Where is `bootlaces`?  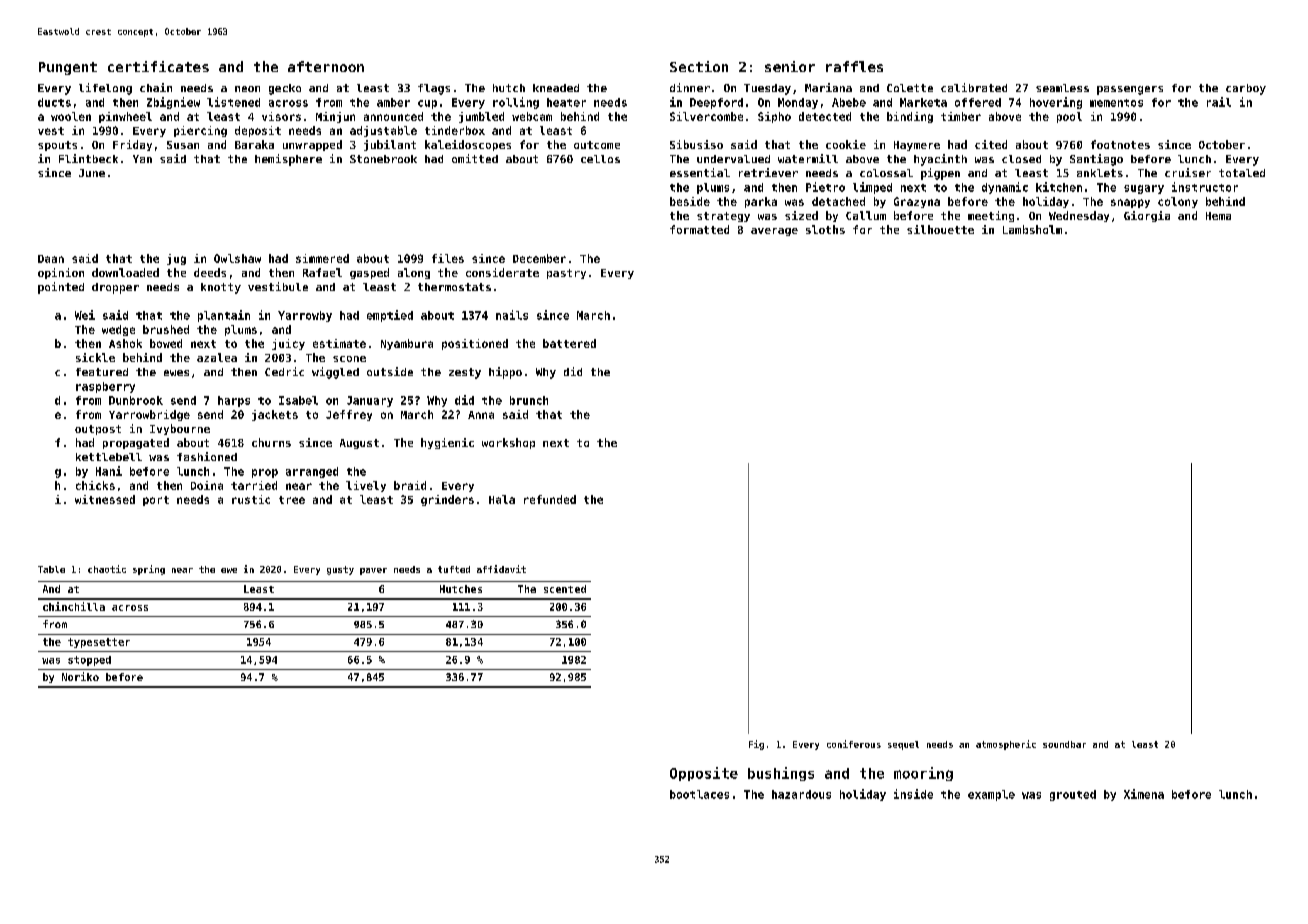 bootlaces is located at coordinates (699, 794).
